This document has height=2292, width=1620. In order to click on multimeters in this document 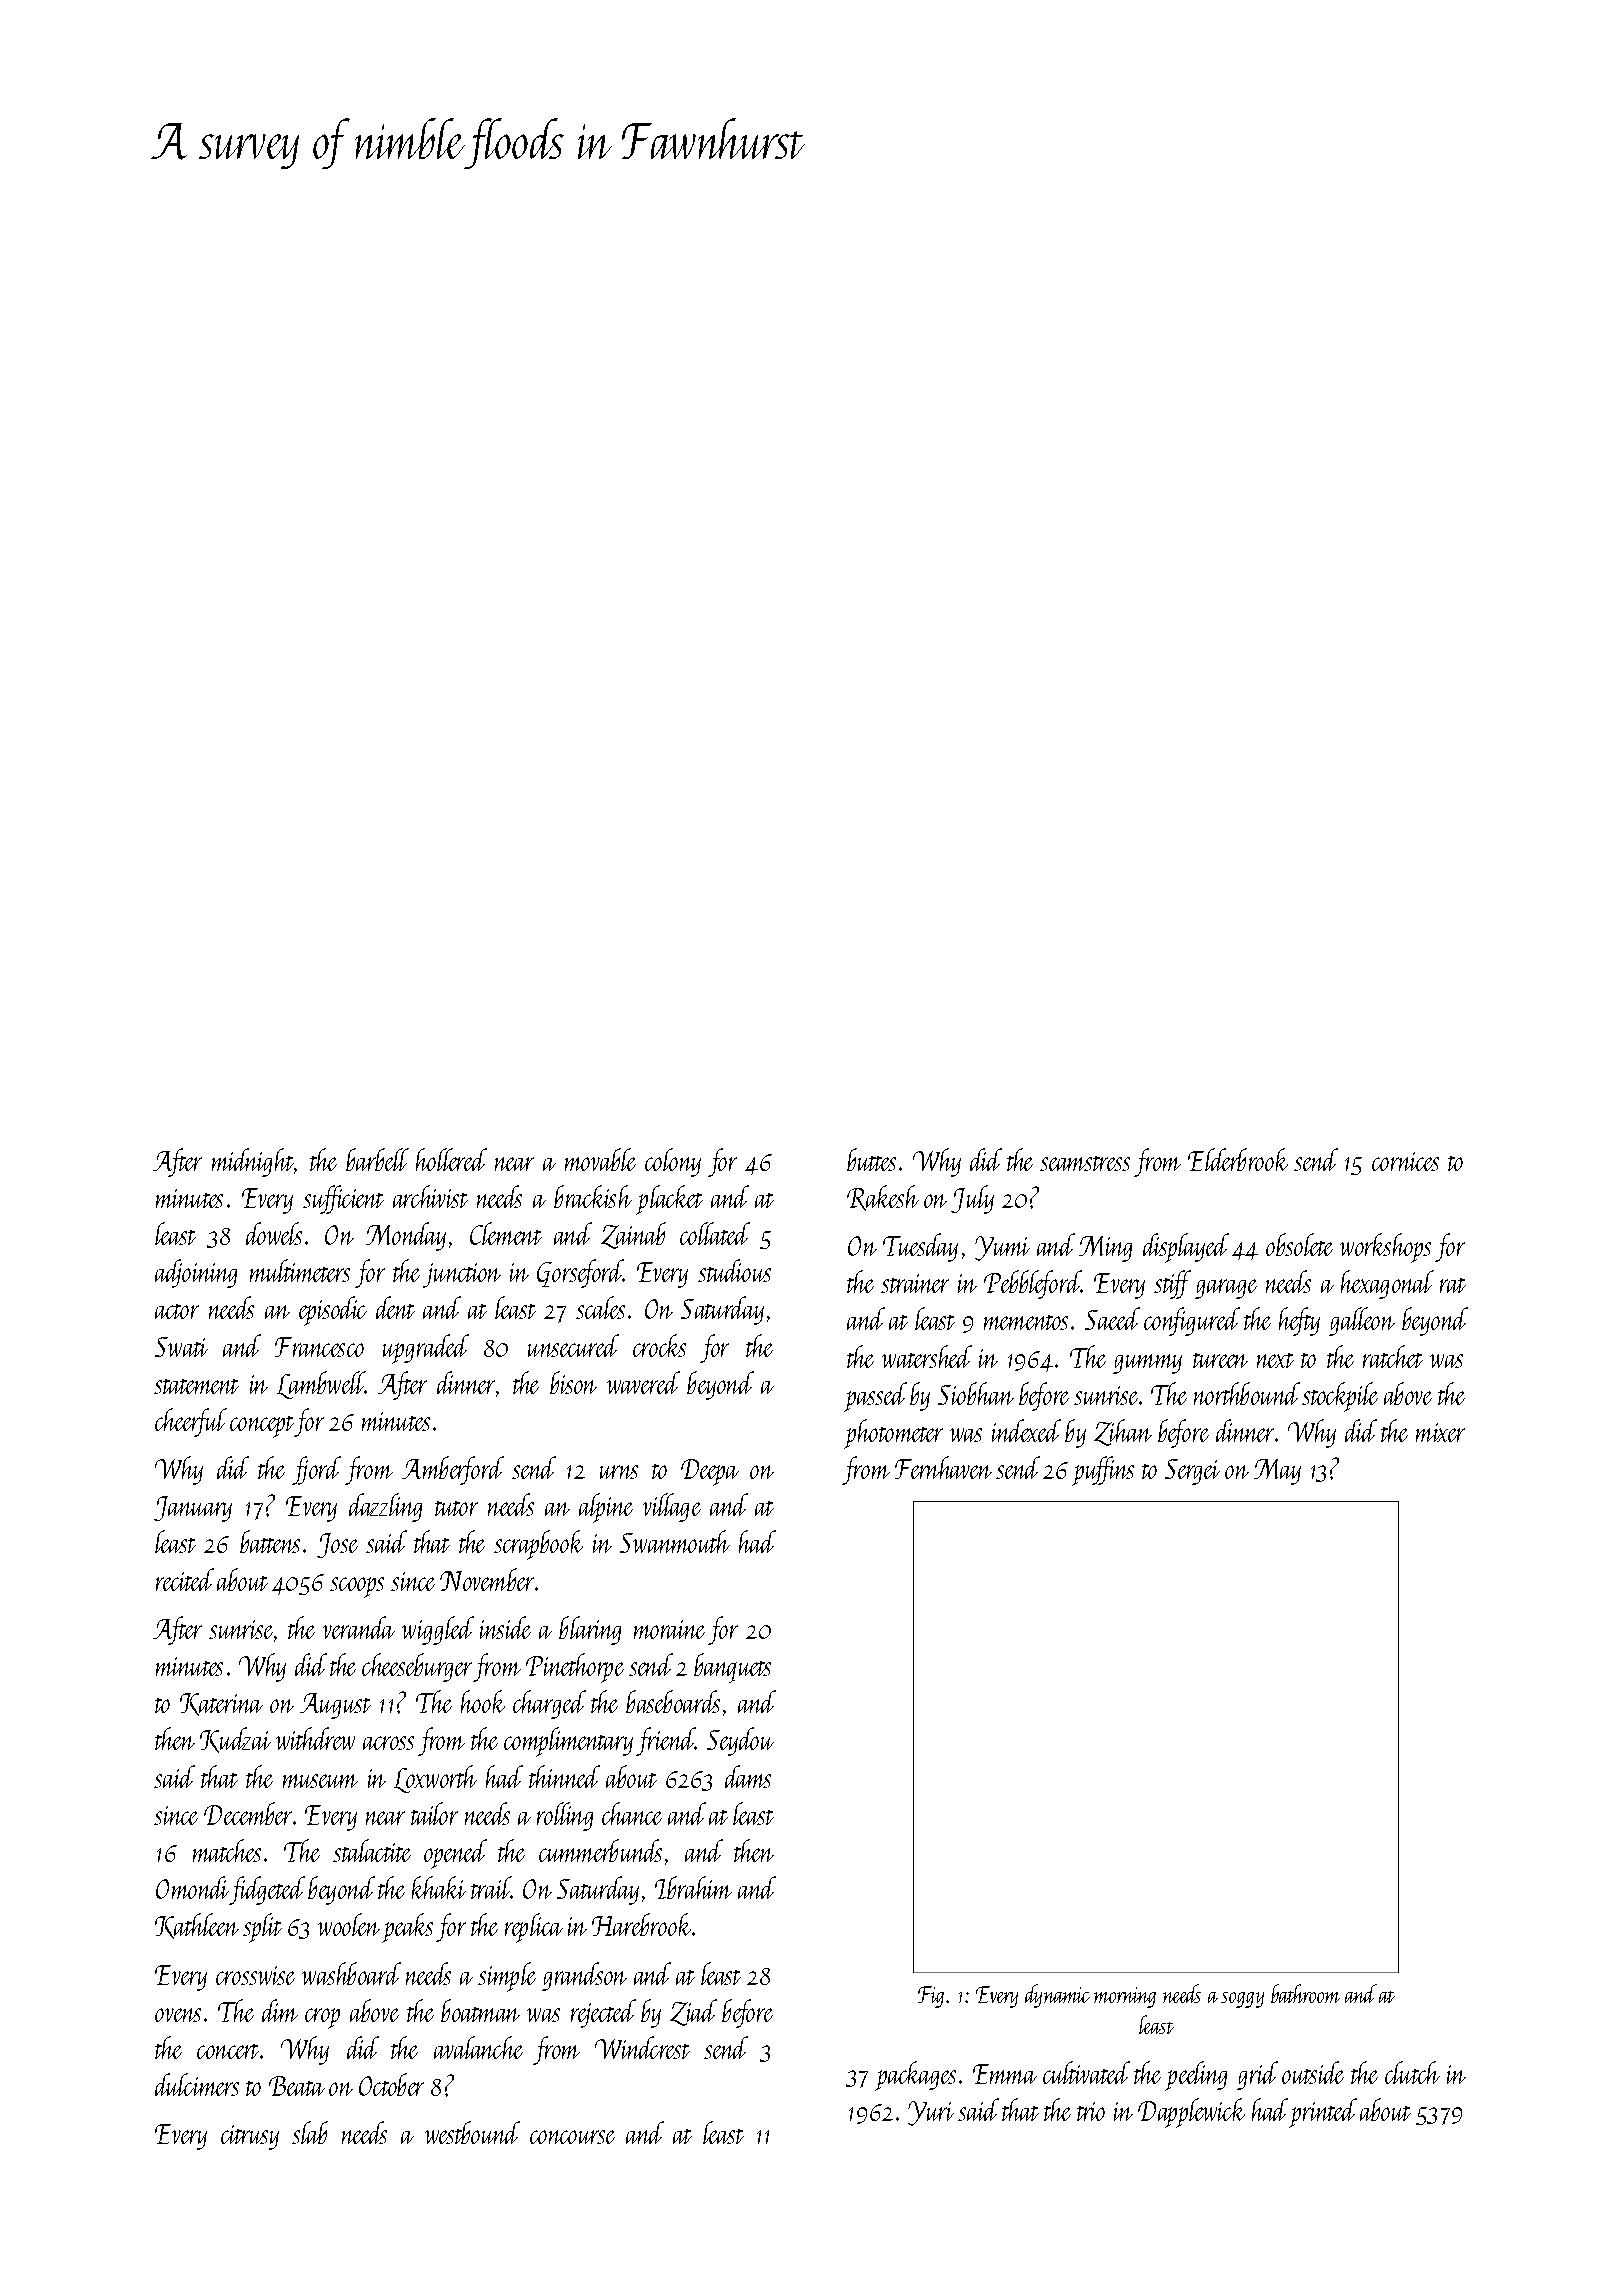, I will do `click(300, 1270)`.
